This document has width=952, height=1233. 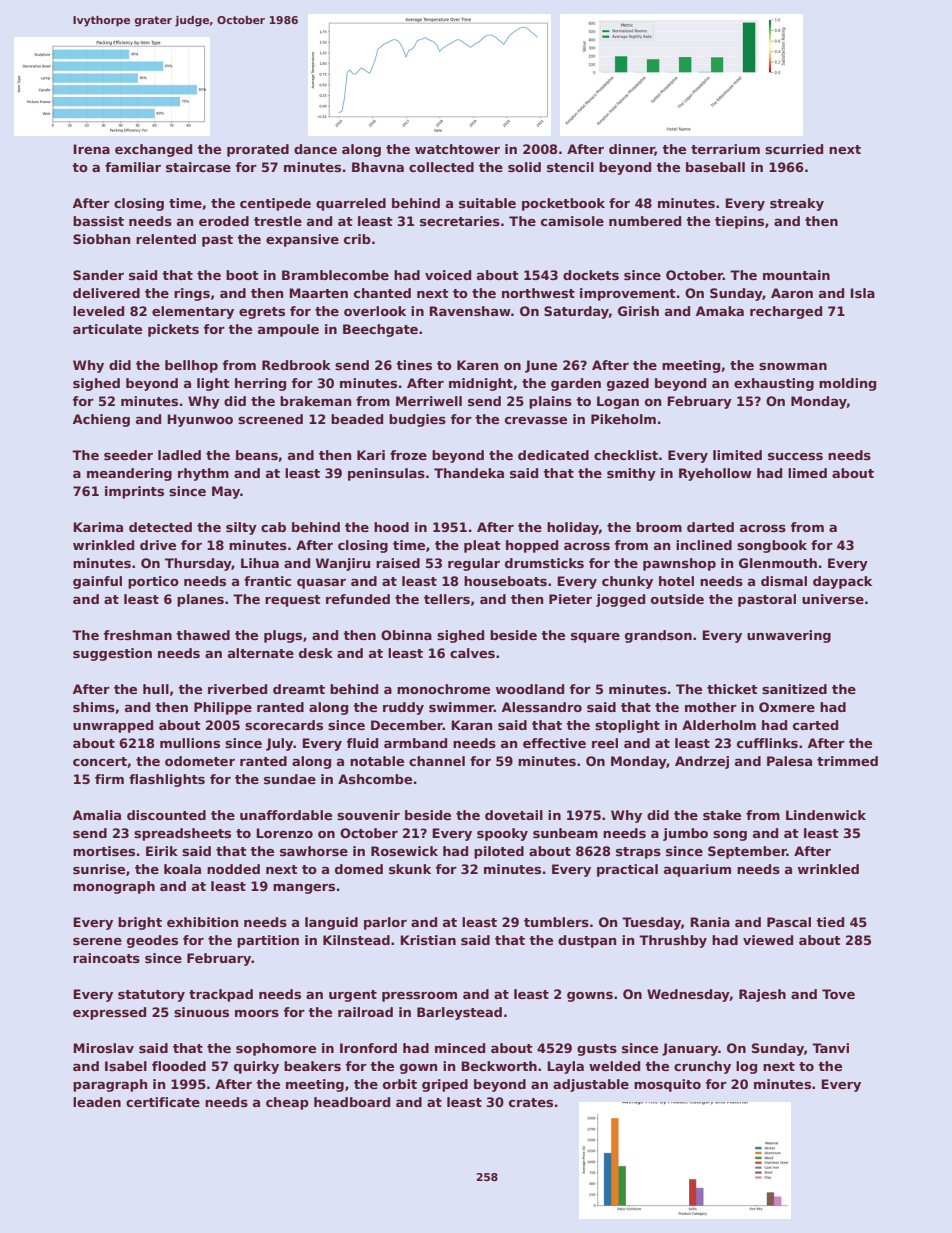 I want to click on egrets, so click(x=262, y=313).
